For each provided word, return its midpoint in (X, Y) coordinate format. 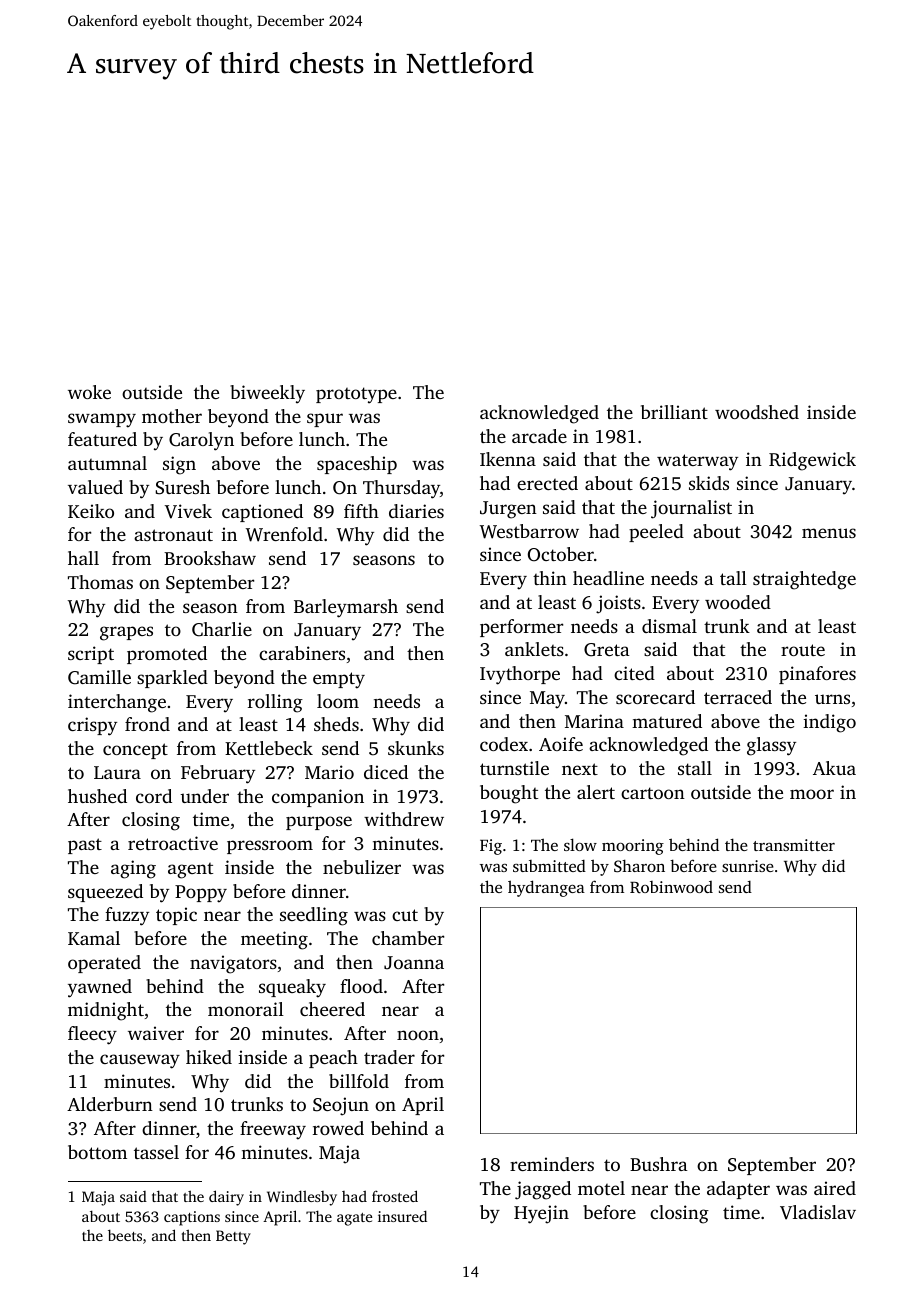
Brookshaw (210, 558)
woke (89, 392)
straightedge (804, 580)
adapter (738, 1190)
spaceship (357, 465)
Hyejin (541, 1214)
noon (418, 1035)
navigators (233, 964)
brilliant (674, 412)
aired (835, 1188)
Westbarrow (529, 531)
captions (192, 1218)
